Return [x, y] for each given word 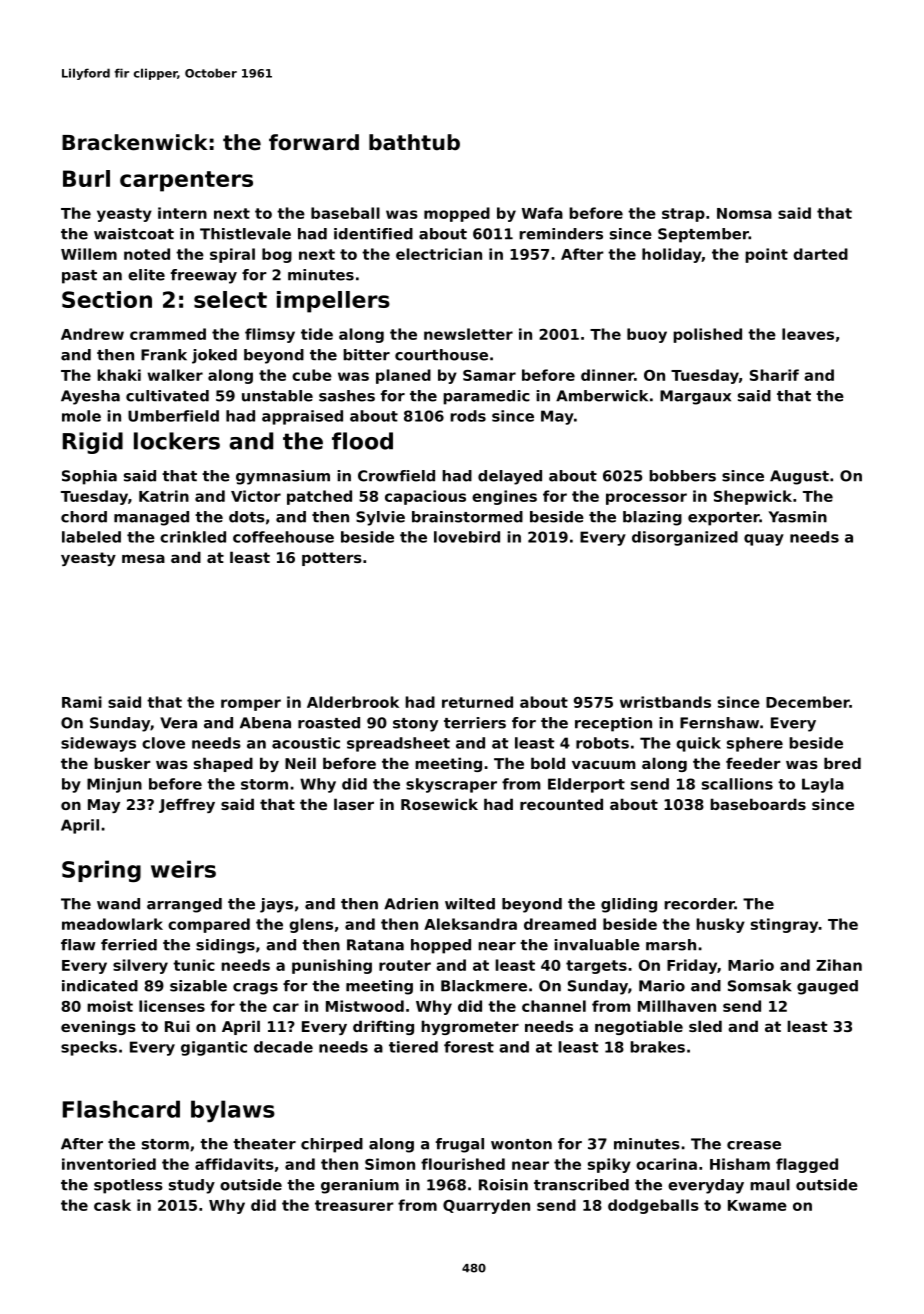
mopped [457, 214]
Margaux [695, 397]
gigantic [214, 1048]
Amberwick [602, 396]
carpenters [186, 181]
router [405, 965]
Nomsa [744, 213]
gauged [827, 987]
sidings [225, 946]
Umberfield [173, 416]
